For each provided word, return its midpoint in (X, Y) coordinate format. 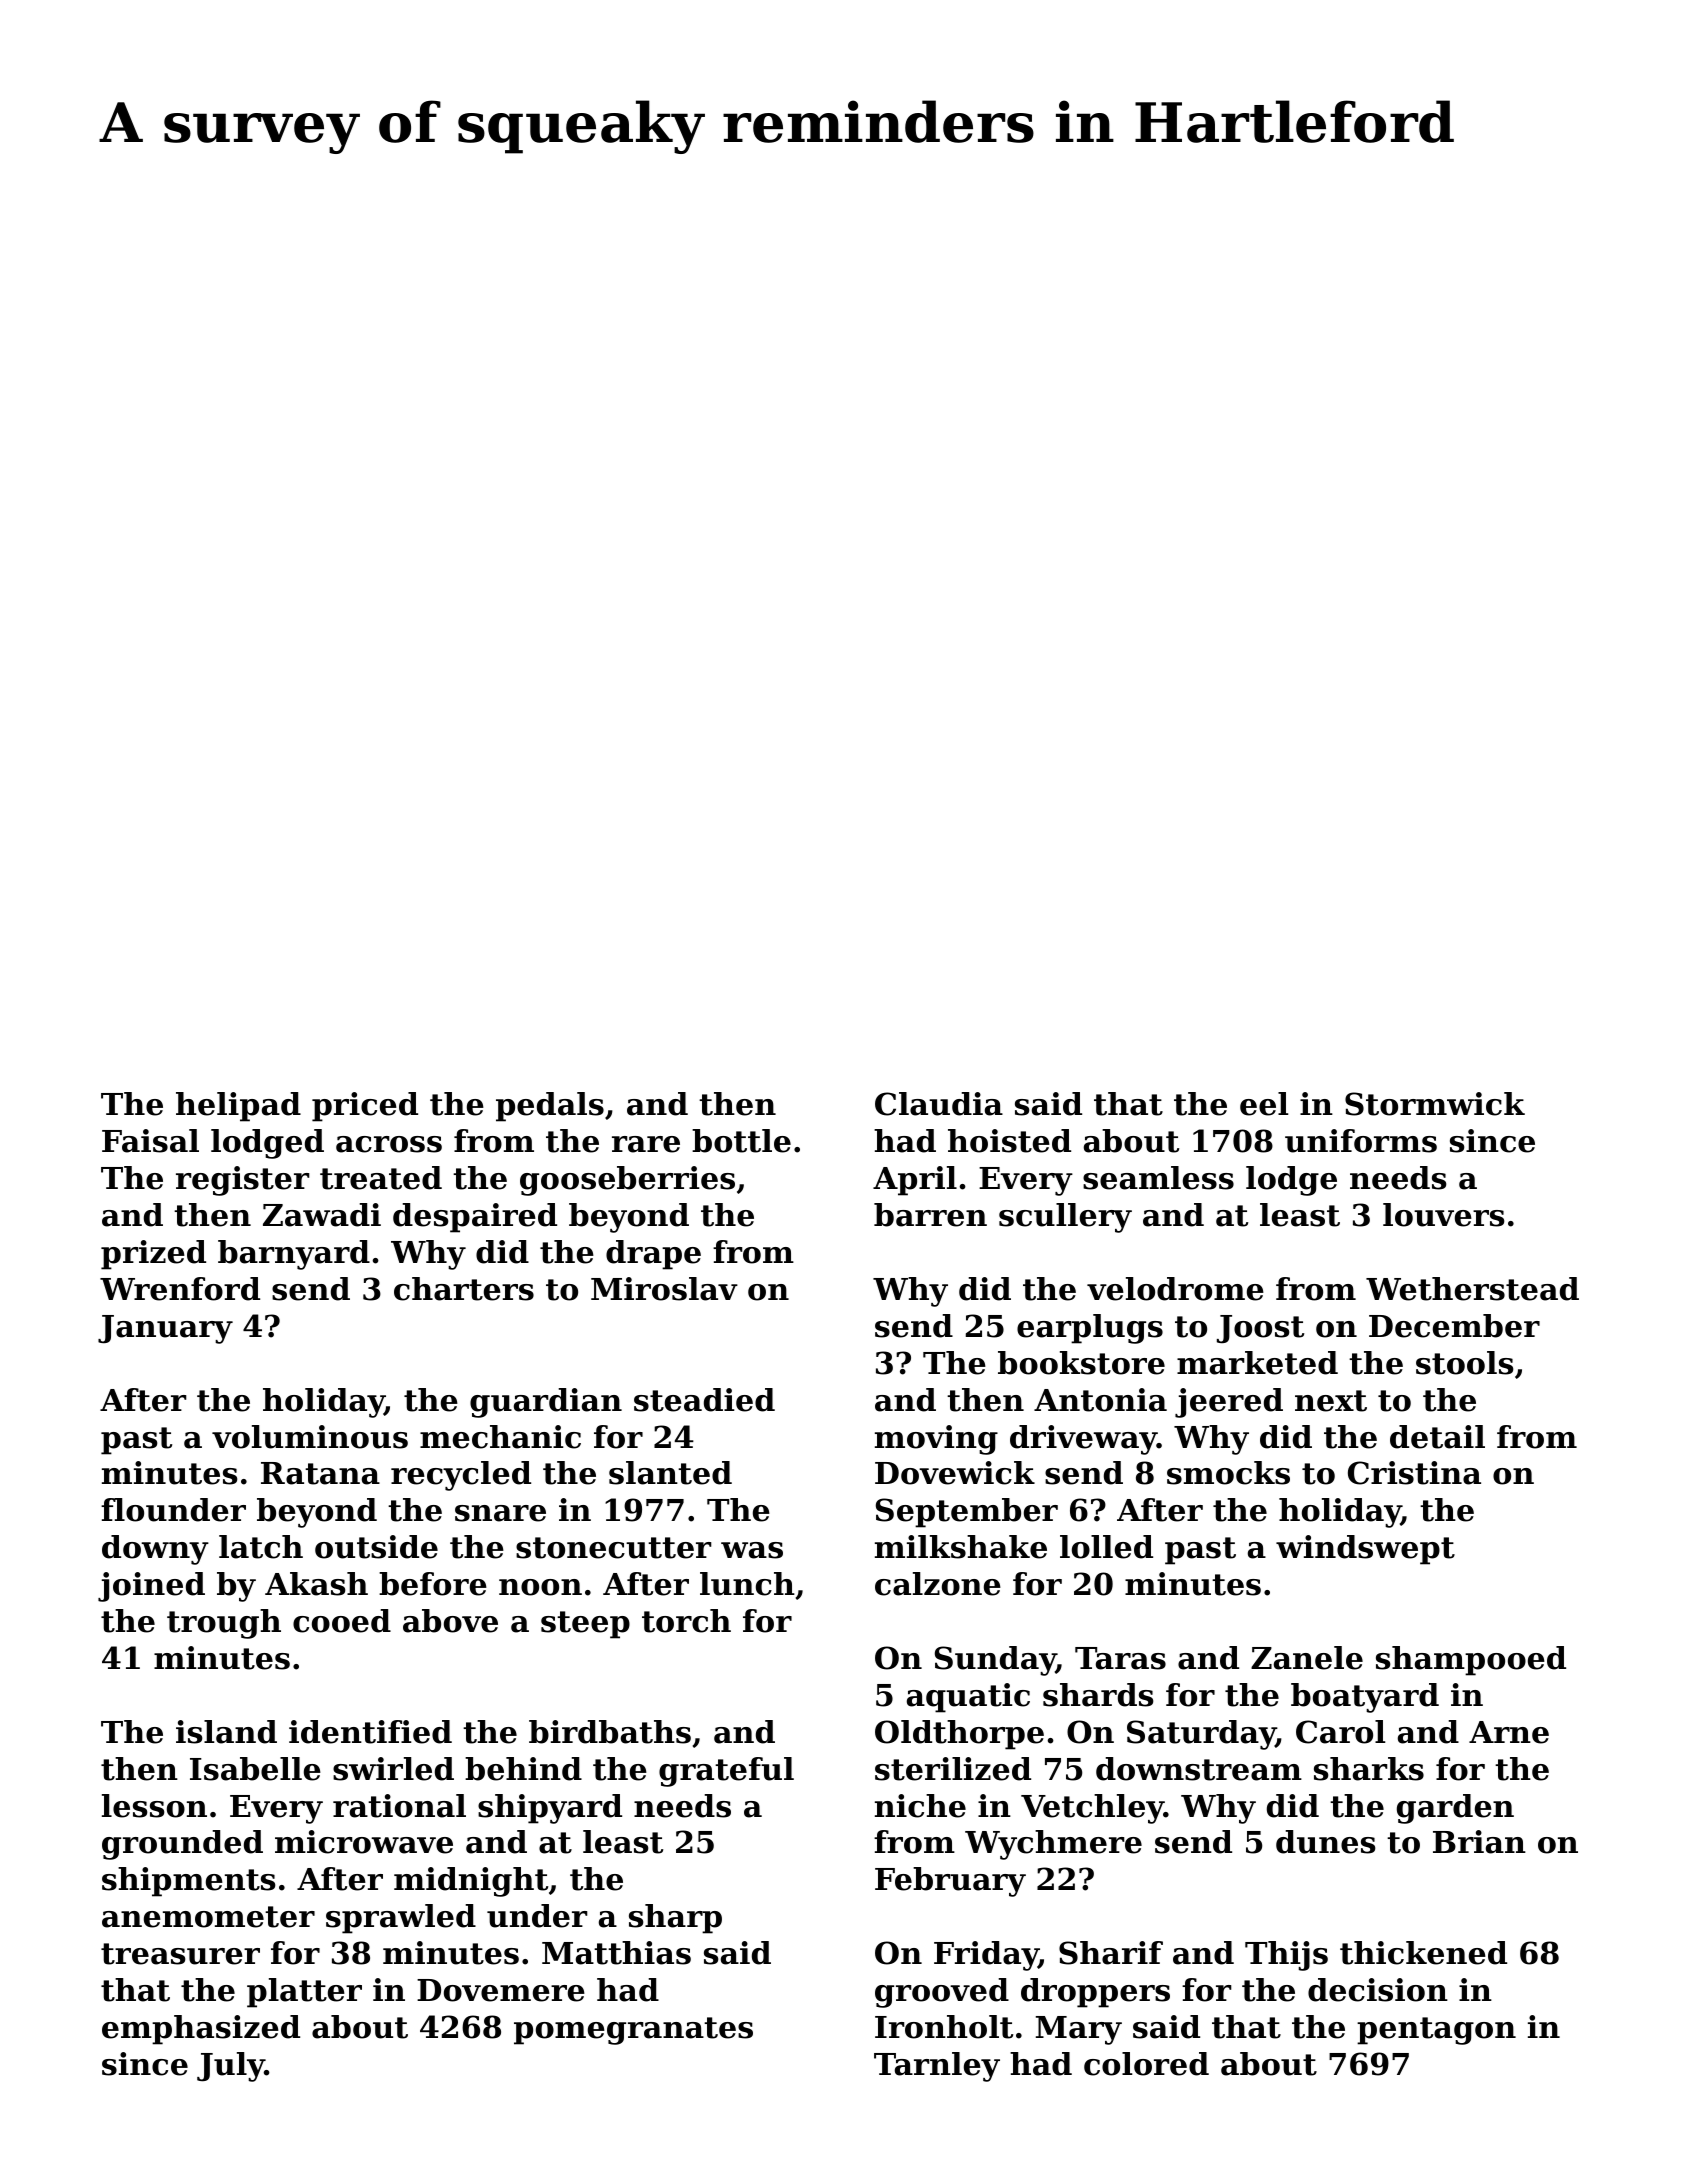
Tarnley (937, 2067)
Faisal (150, 1141)
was (752, 1550)
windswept (1365, 1550)
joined (151, 1587)
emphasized (201, 2030)
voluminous (310, 1437)
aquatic (968, 1698)
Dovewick (955, 1473)
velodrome (1175, 1289)
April (915, 1181)
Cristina (1414, 1473)
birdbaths (610, 1732)
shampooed (1471, 1661)
